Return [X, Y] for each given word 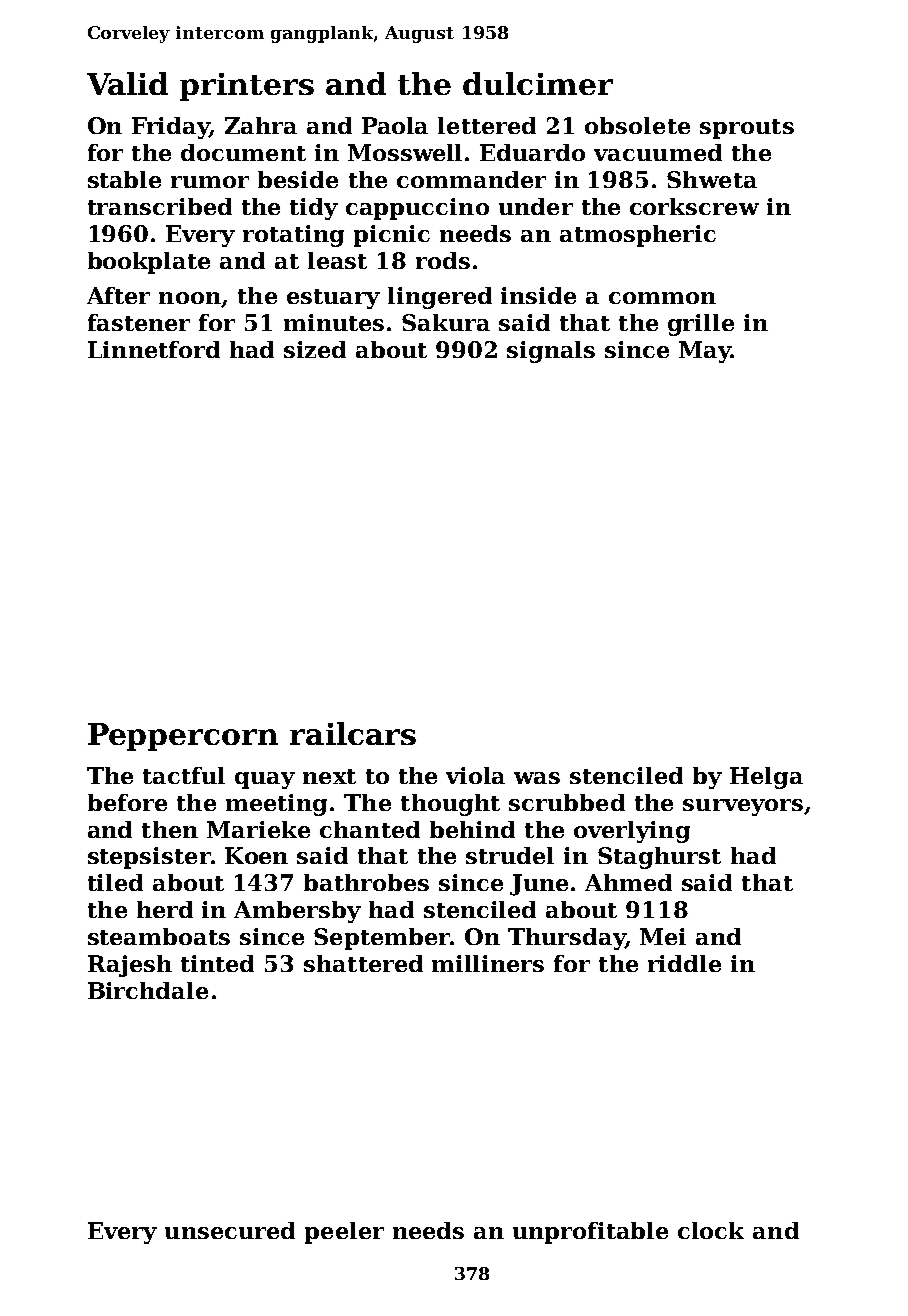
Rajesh [130, 966]
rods [443, 260]
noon [190, 298]
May [705, 352]
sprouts [747, 129]
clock [711, 1230]
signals [551, 352]
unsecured [230, 1230]
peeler [344, 1233]
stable [124, 179]
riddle [684, 963]
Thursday [566, 939]
